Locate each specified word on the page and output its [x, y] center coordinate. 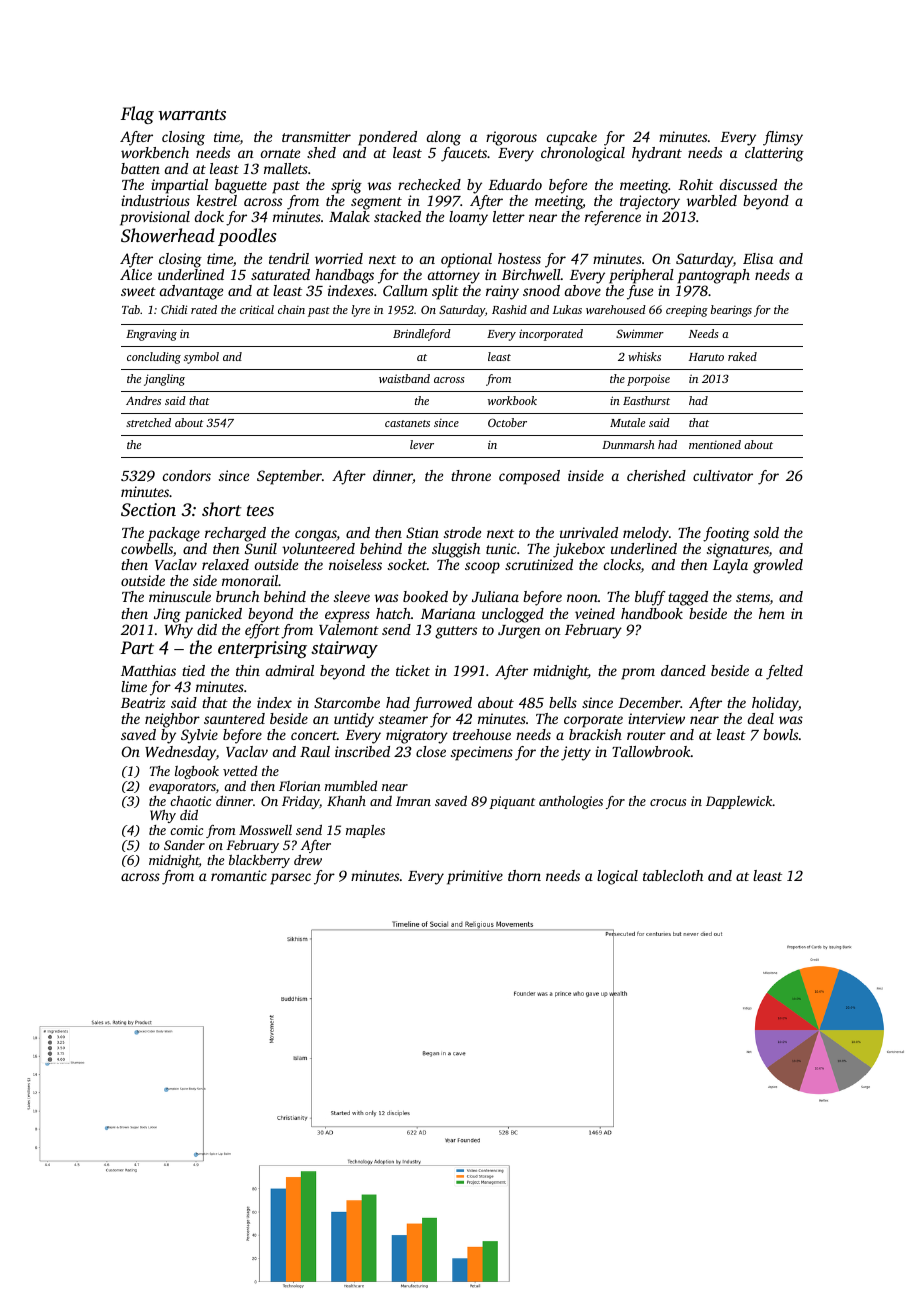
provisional [155, 218]
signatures [738, 550]
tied [193, 670]
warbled [712, 200]
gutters [456, 632]
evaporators [182, 788]
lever [422, 444]
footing [726, 534]
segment [376, 203]
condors [187, 475]
